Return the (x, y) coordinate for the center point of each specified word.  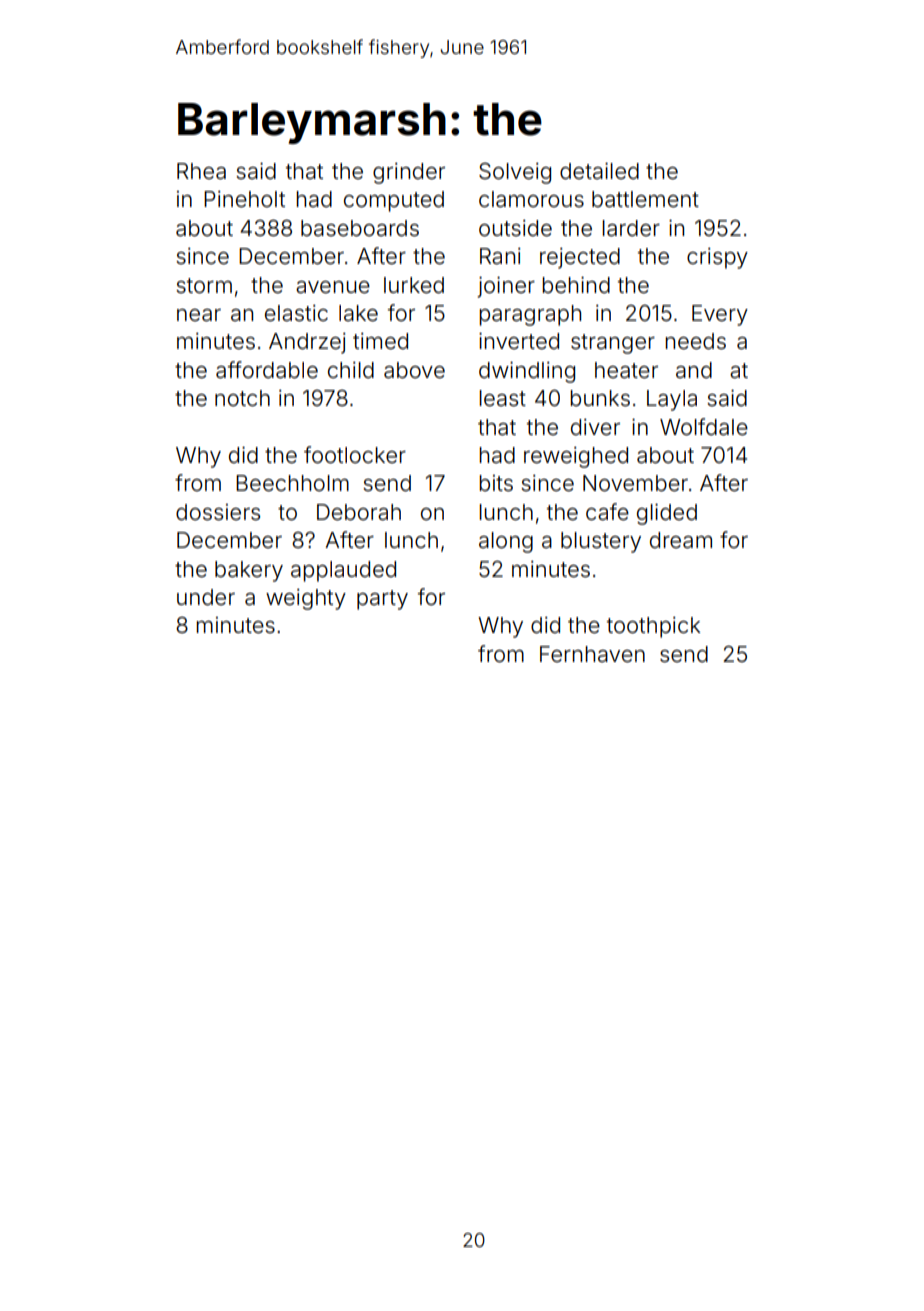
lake (358, 313)
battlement (645, 199)
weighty (306, 599)
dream (681, 540)
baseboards (360, 228)
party (382, 600)
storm (204, 286)
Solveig (515, 173)
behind (576, 285)
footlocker (355, 455)
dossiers (218, 512)
